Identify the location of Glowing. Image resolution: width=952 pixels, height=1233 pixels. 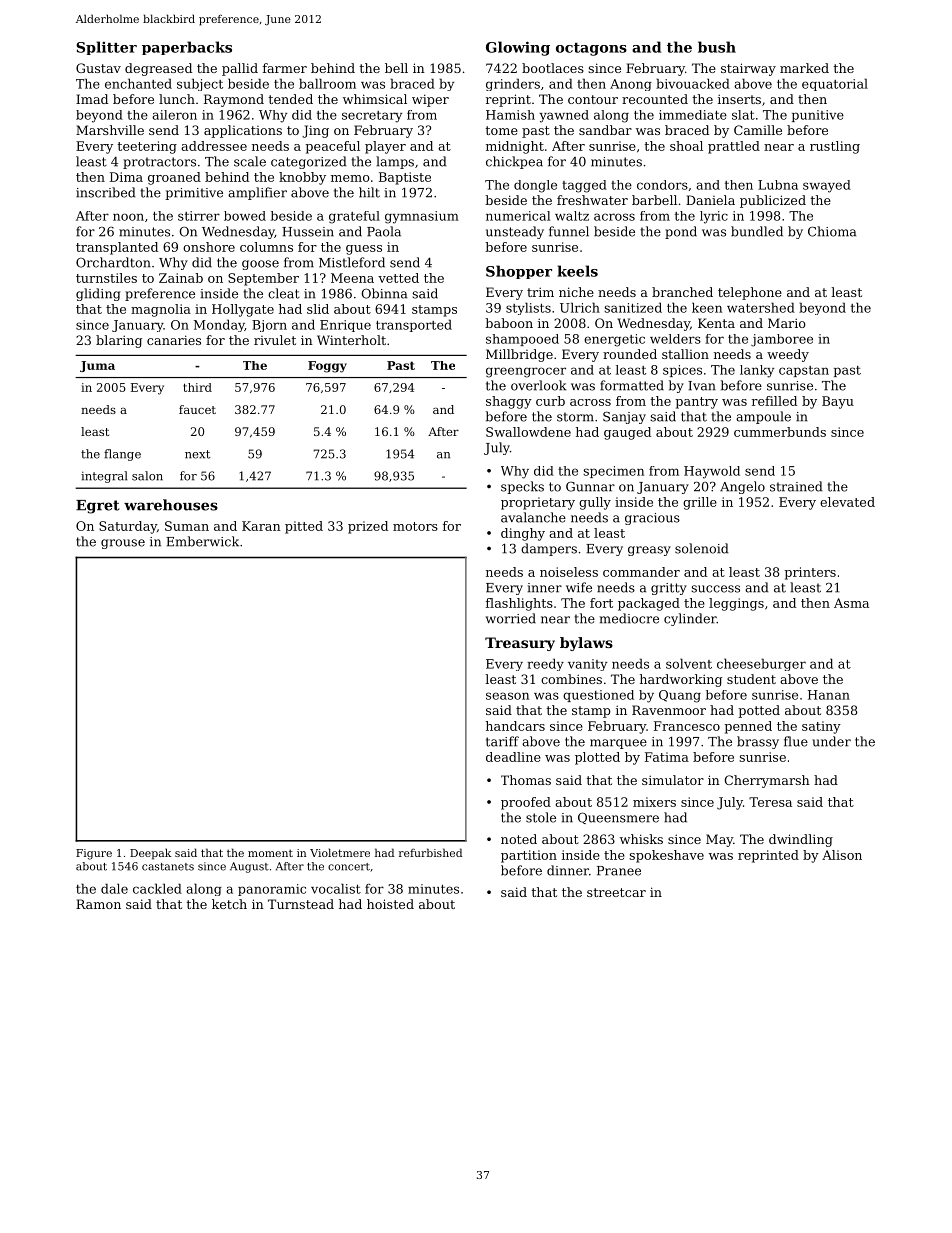
(518, 48).
